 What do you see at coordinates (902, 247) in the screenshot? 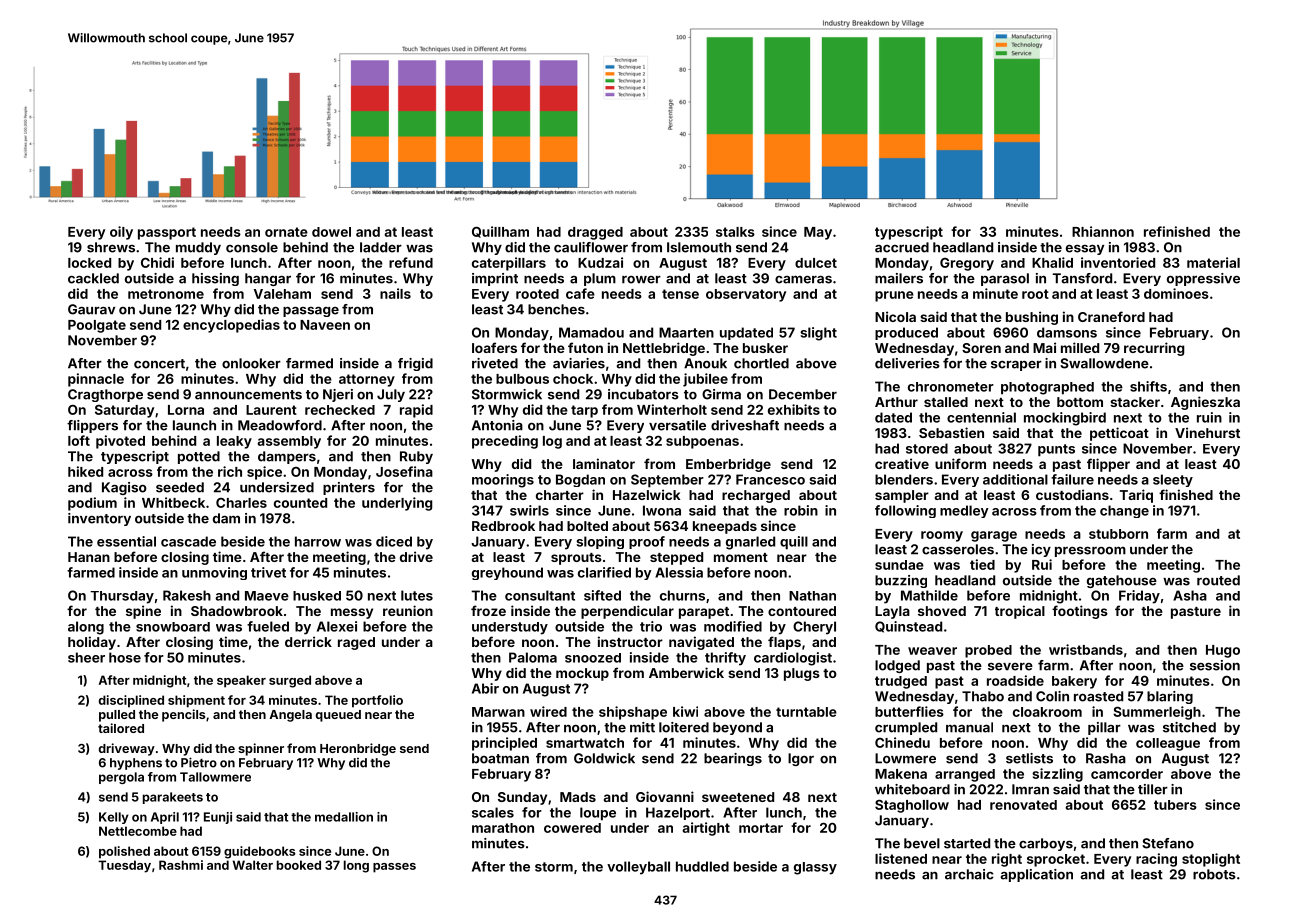
I see `accrued` at bounding box center [902, 247].
